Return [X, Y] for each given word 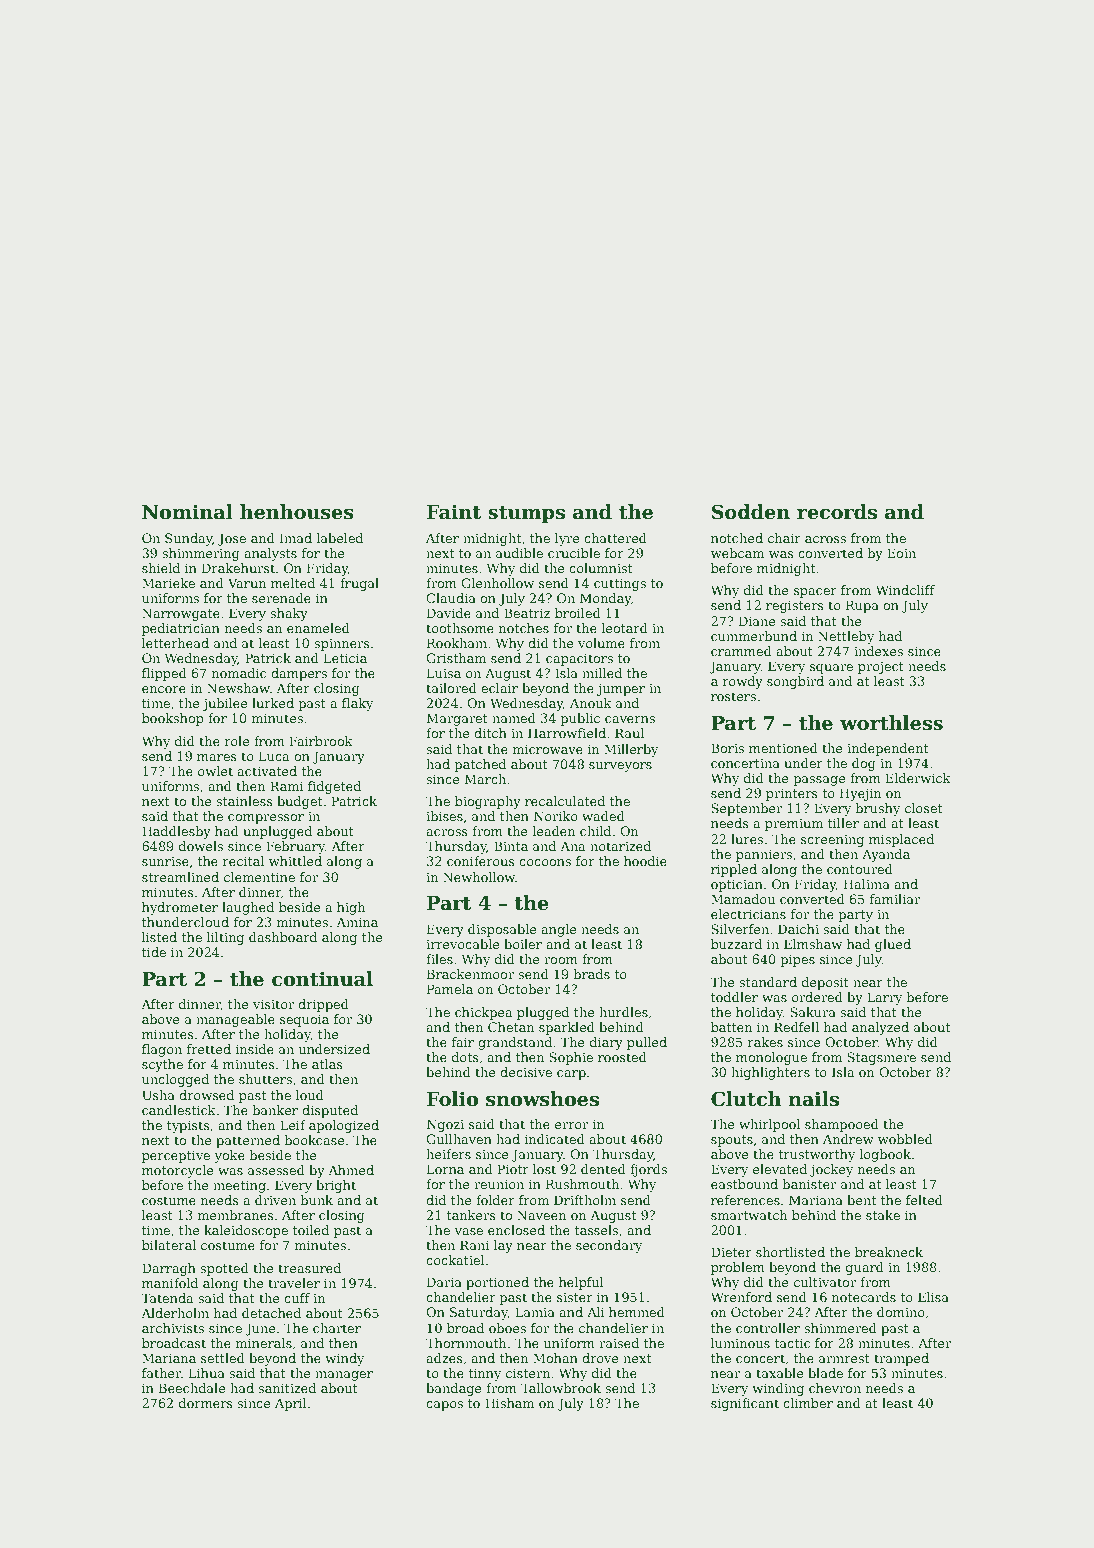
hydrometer [180, 908]
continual [322, 979]
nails [813, 1099]
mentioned [783, 748]
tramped [901, 1359]
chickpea [483, 1013]
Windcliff [905, 590]
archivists [173, 1328]
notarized [620, 846]
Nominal [187, 512]
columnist [601, 568]
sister [575, 1297]
